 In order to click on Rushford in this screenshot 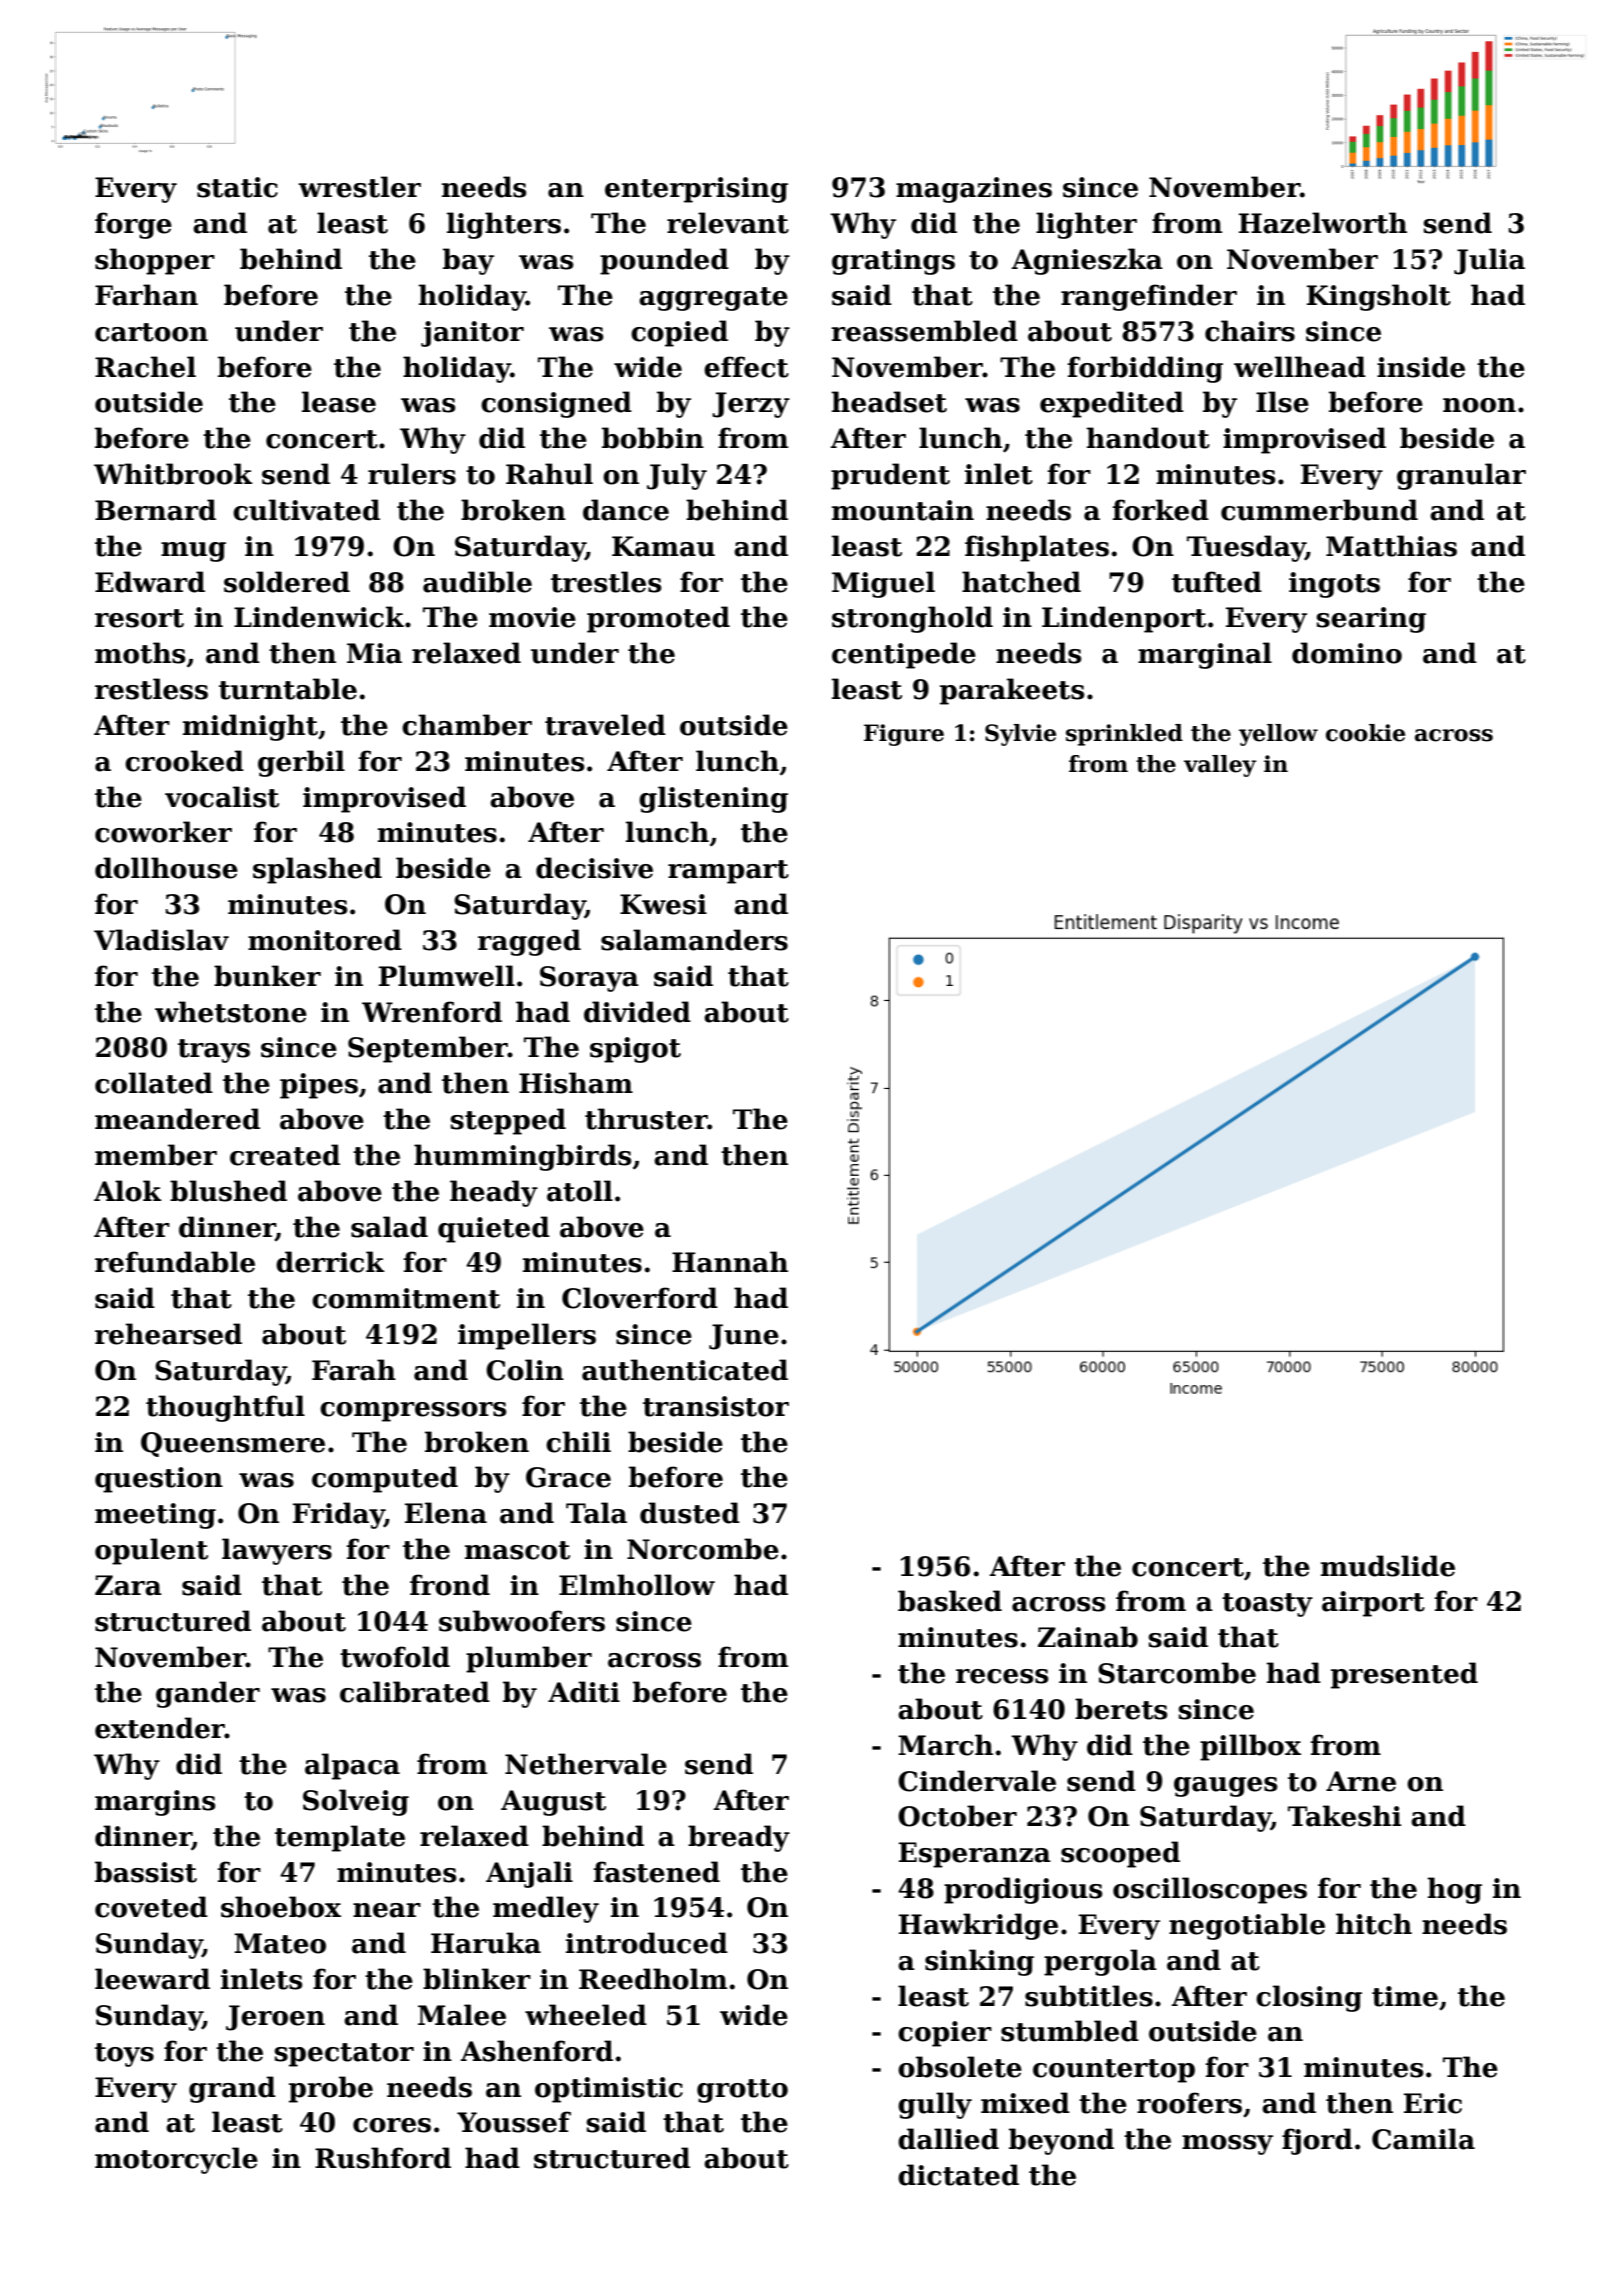, I will do `click(383, 2158)`.
